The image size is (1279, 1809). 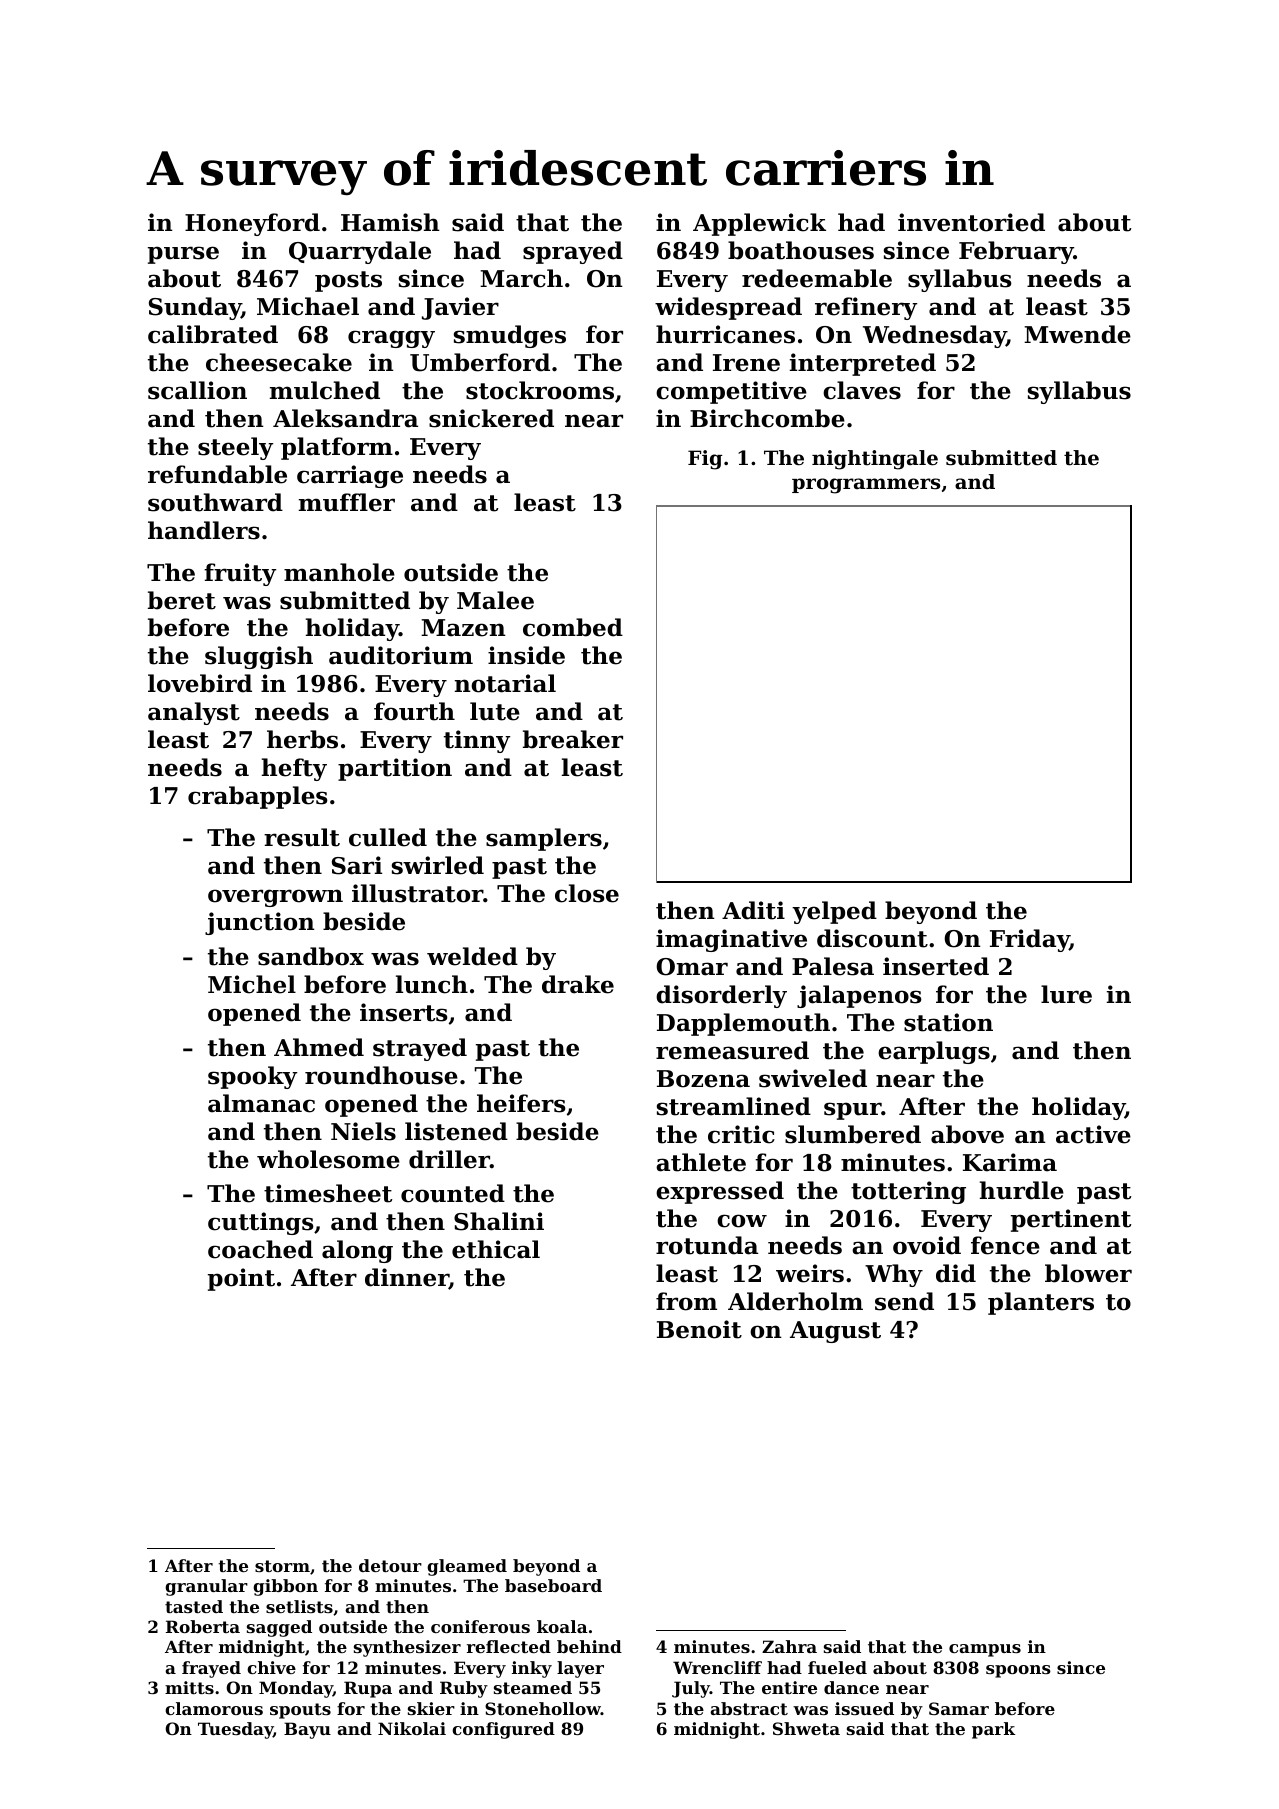 What do you see at coordinates (1041, 1303) in the document?
I see `planters` at bounding box center [1041, 1303].
